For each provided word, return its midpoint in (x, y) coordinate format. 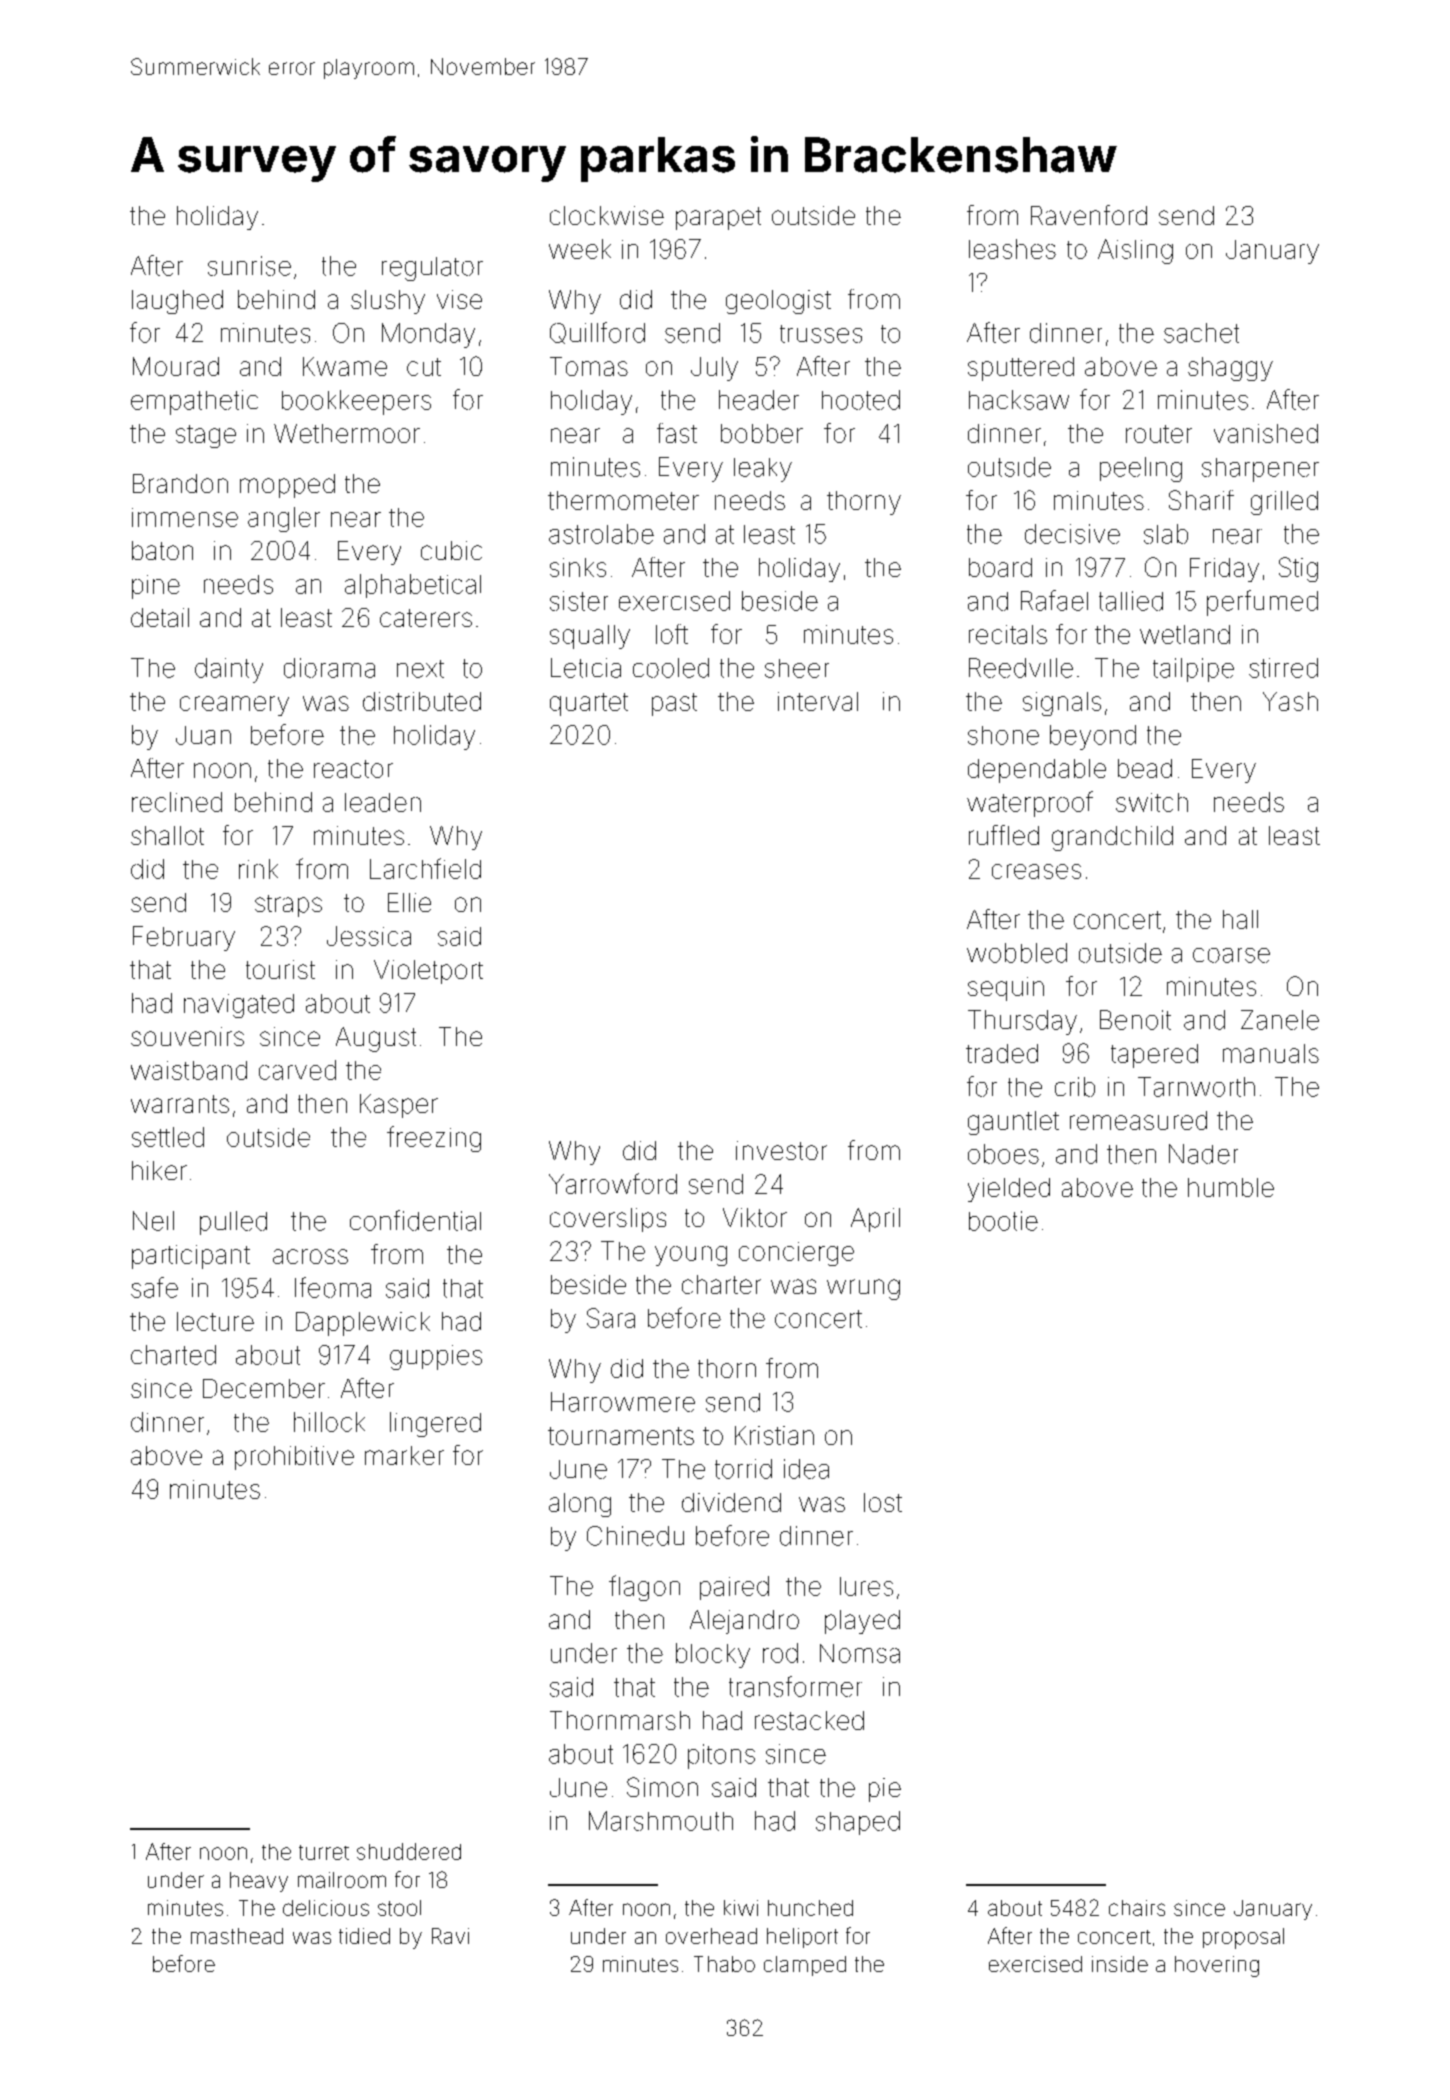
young (691, 1256)
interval (818, 701)
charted (173, 1355)
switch (1152, 802)
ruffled (1004, 835)
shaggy (1230, 369)
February (184, 938)
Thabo (724, 1964)
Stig (1298, 569)
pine (156, 587)
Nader (1203, 1154)
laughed (177, 302)
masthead (237, 1936)
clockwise (607, 215)
